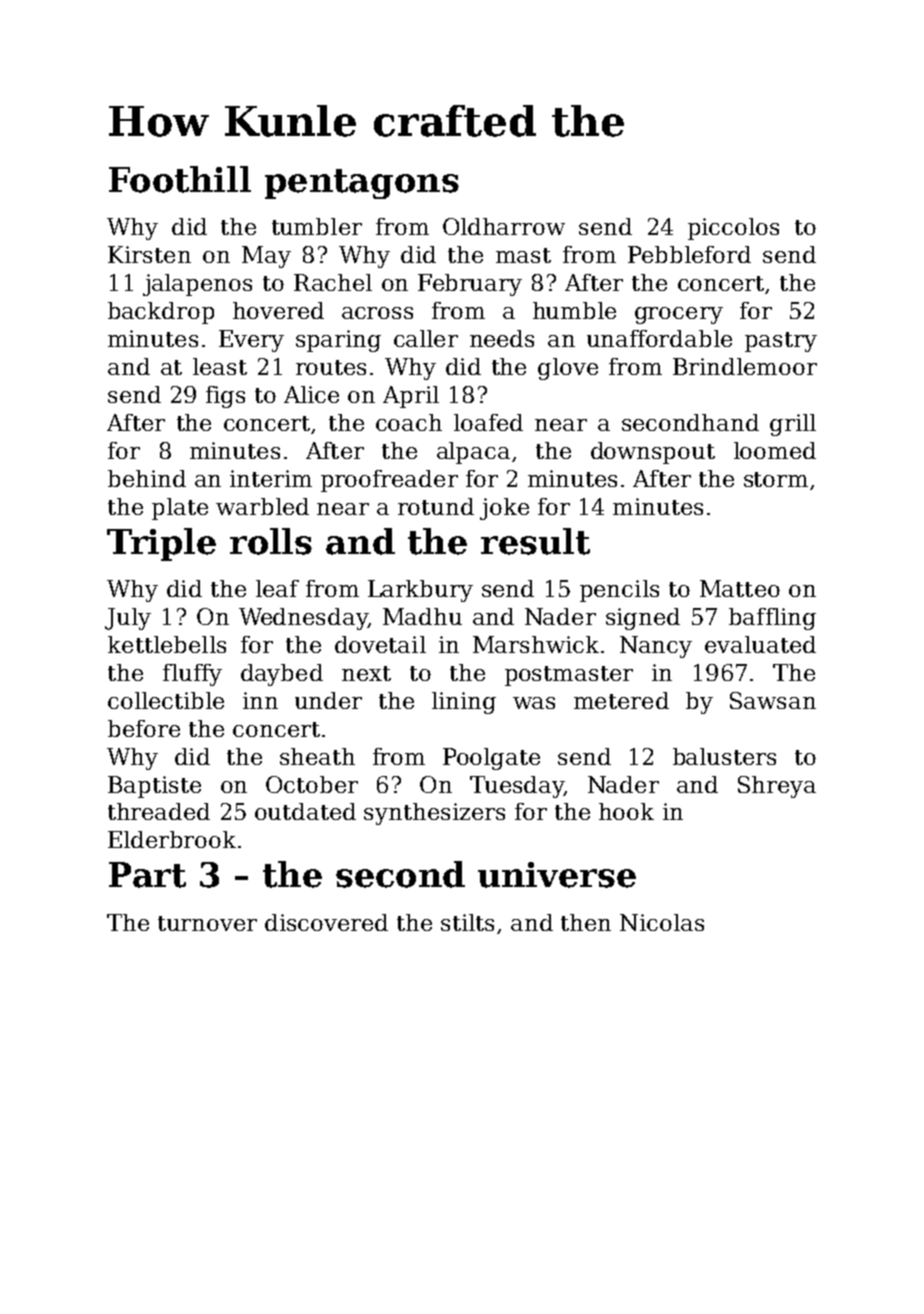 Image resolution: width=924 pixels, height=1314 pixels. What do you see at coordinates (266, 257) in the image?
I see `May` at bounding box center [266, 257].
